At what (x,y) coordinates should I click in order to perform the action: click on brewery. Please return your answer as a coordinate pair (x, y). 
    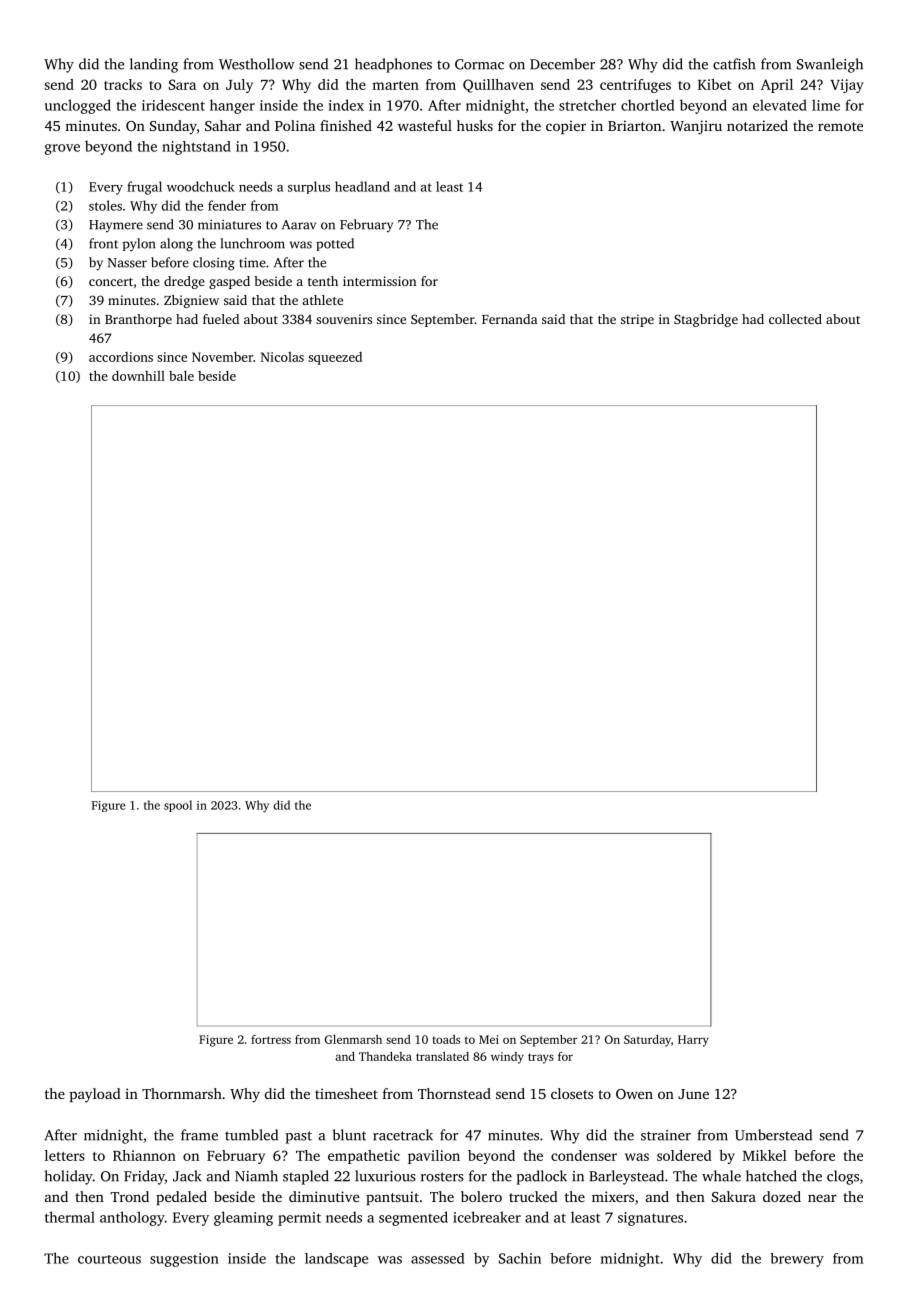
    Looking at the image, I should click on (797, 1260).
